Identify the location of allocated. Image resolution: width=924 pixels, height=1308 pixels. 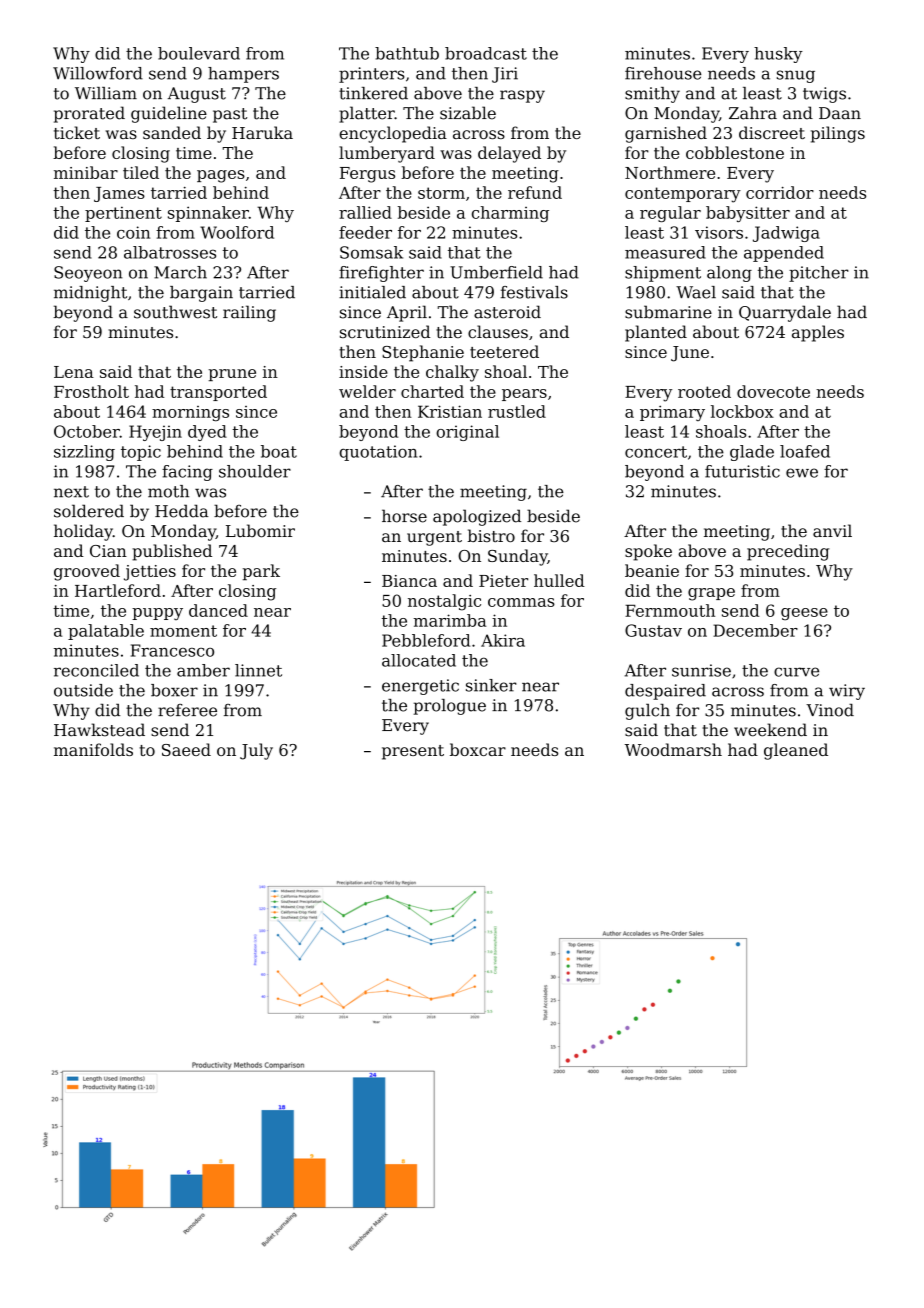
(419, 660).
